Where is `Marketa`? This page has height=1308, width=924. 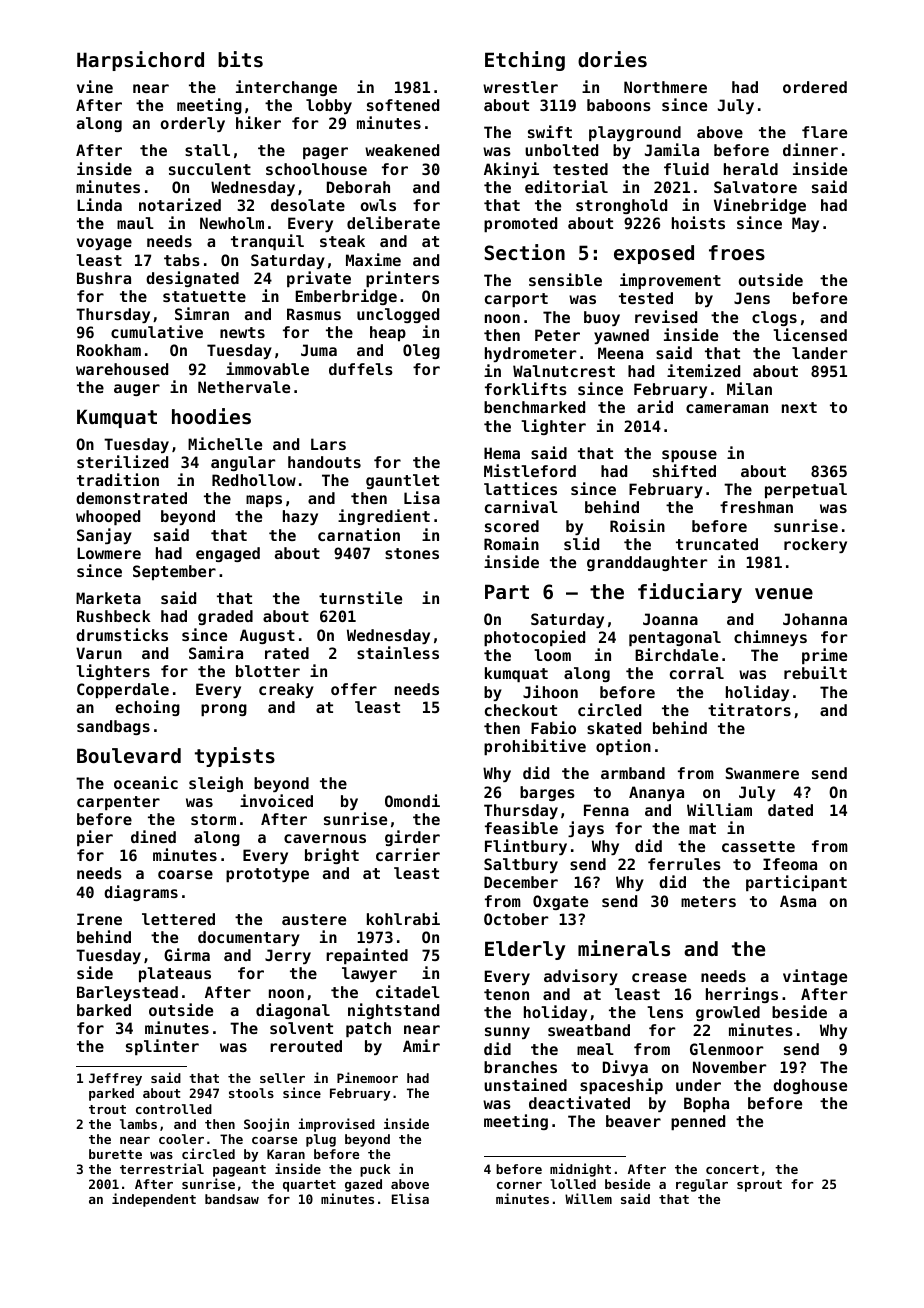 Marketa is located at coordinates (108, 598).
